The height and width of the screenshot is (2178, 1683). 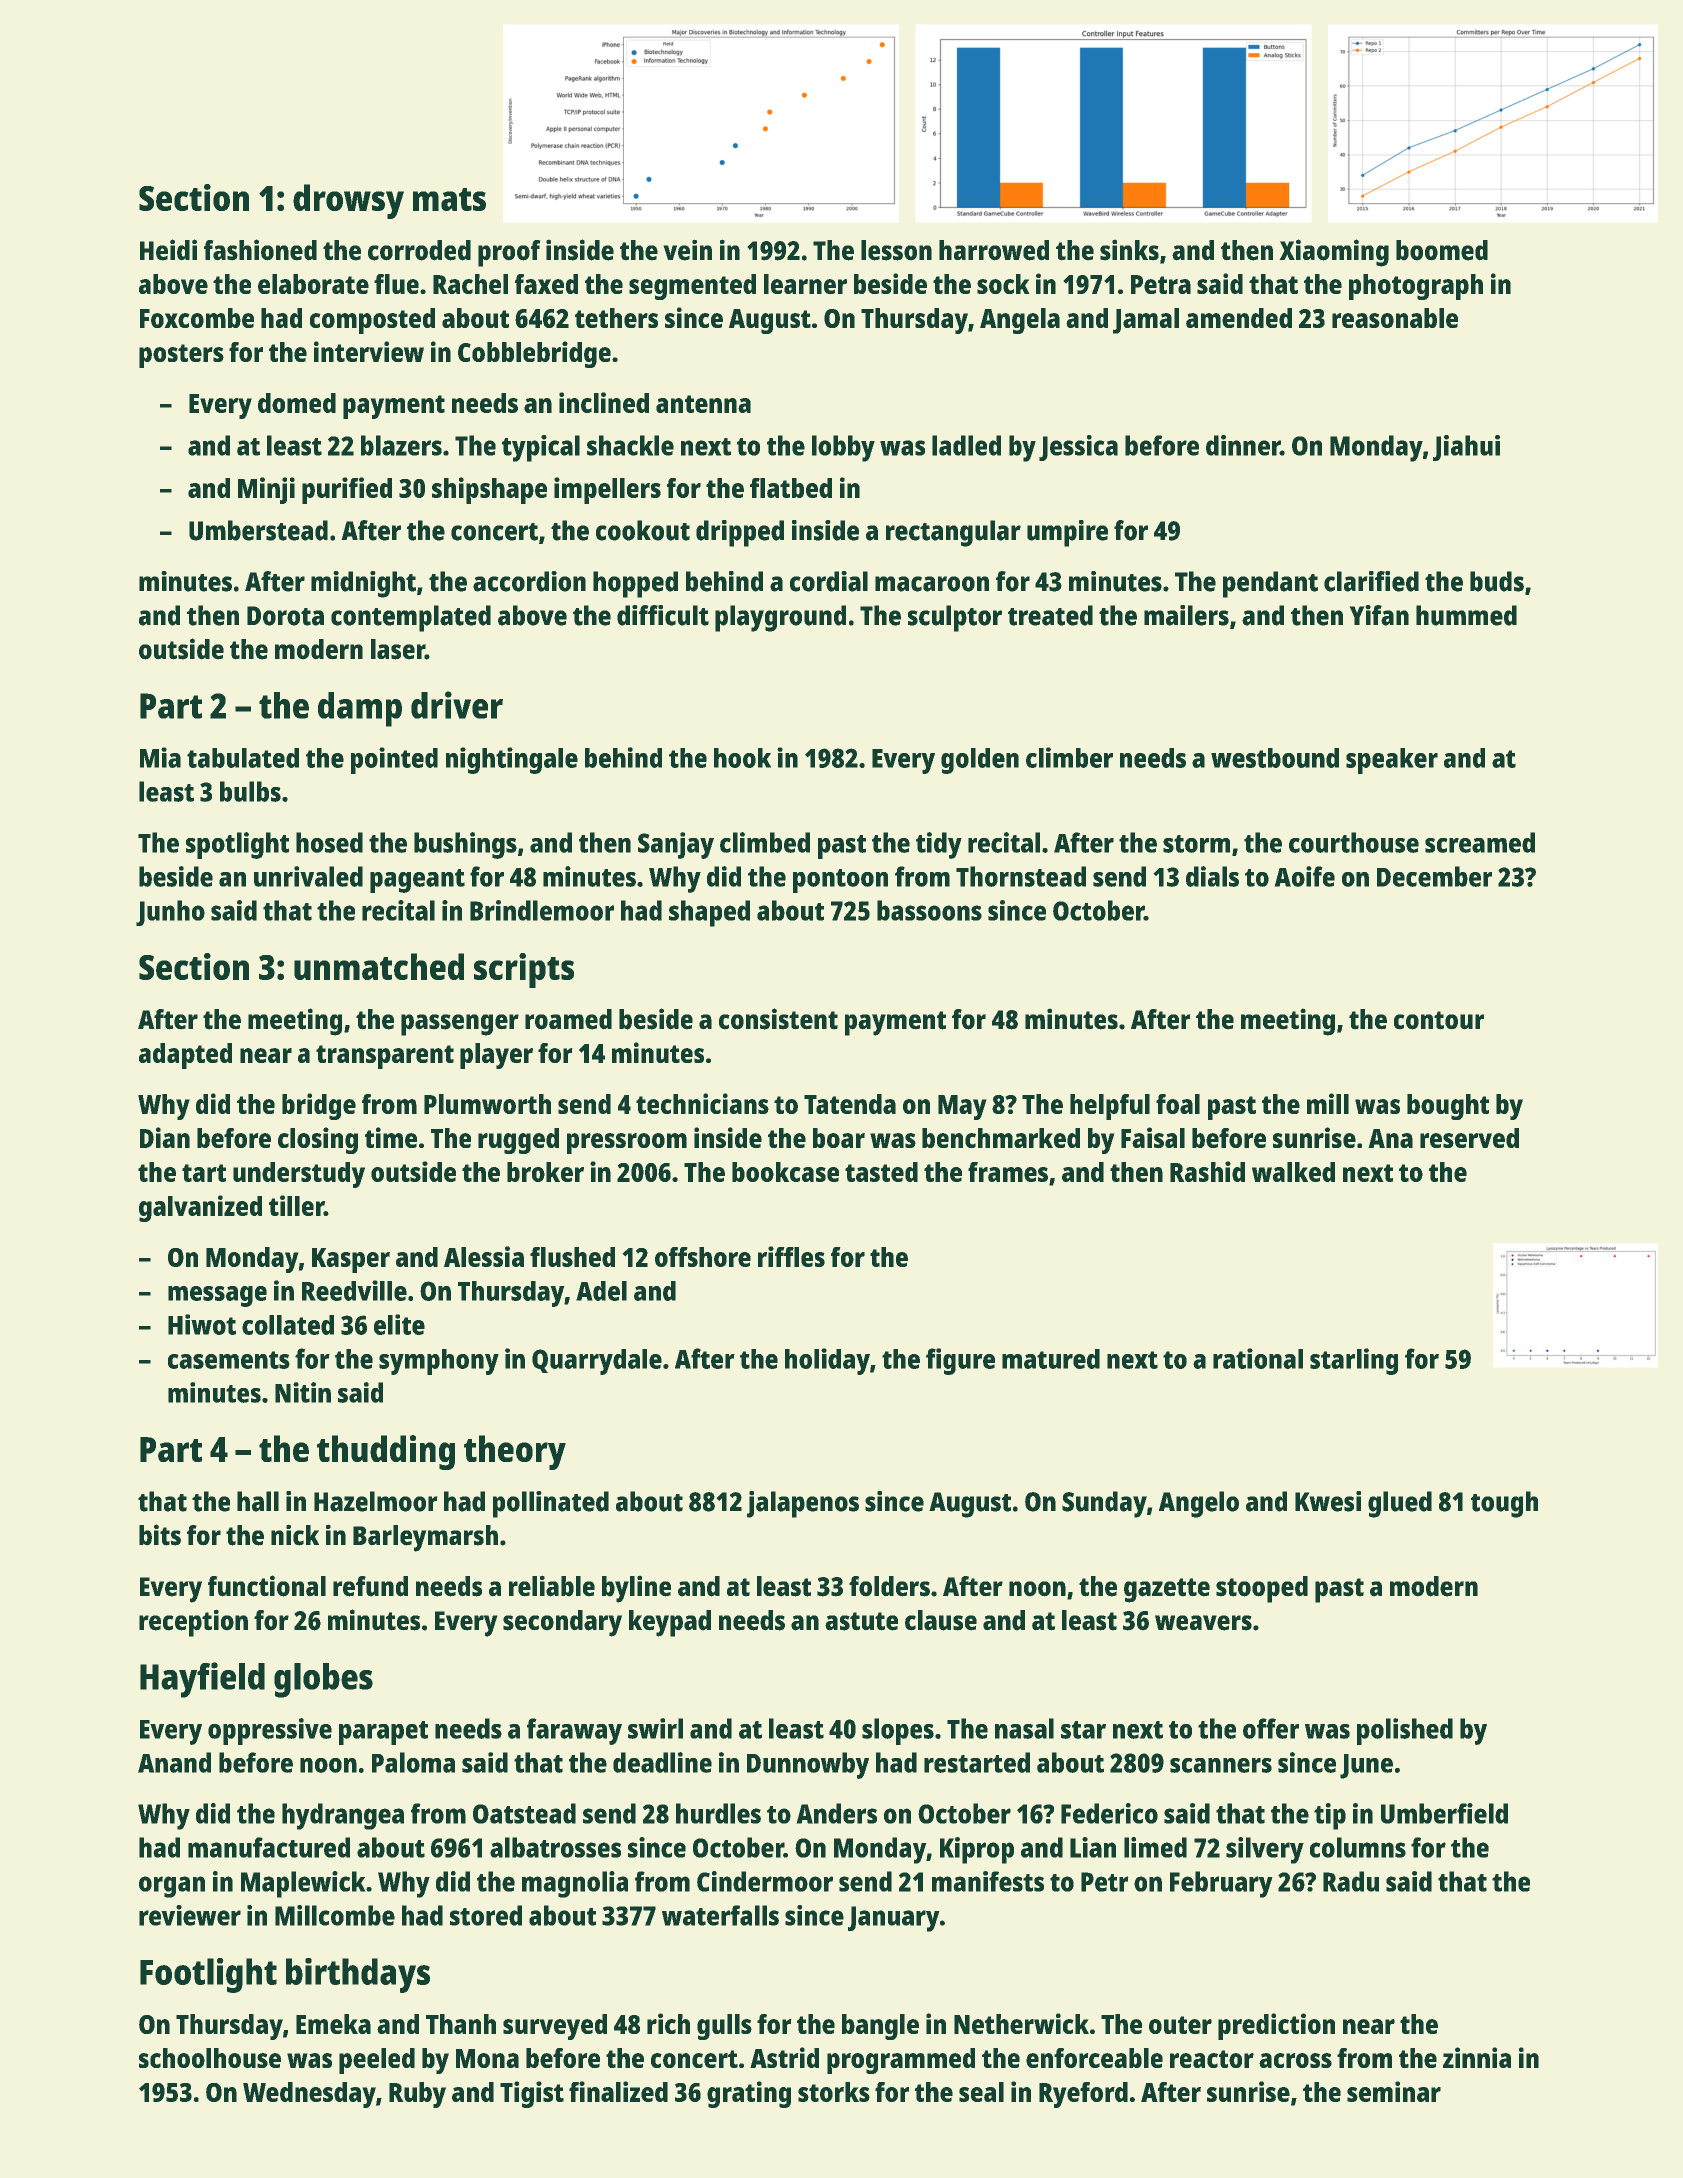 What do you see at coordinates (1167, 1590) in the screenshot?
I see `gazette` at bounding box center [1167, 1590].
